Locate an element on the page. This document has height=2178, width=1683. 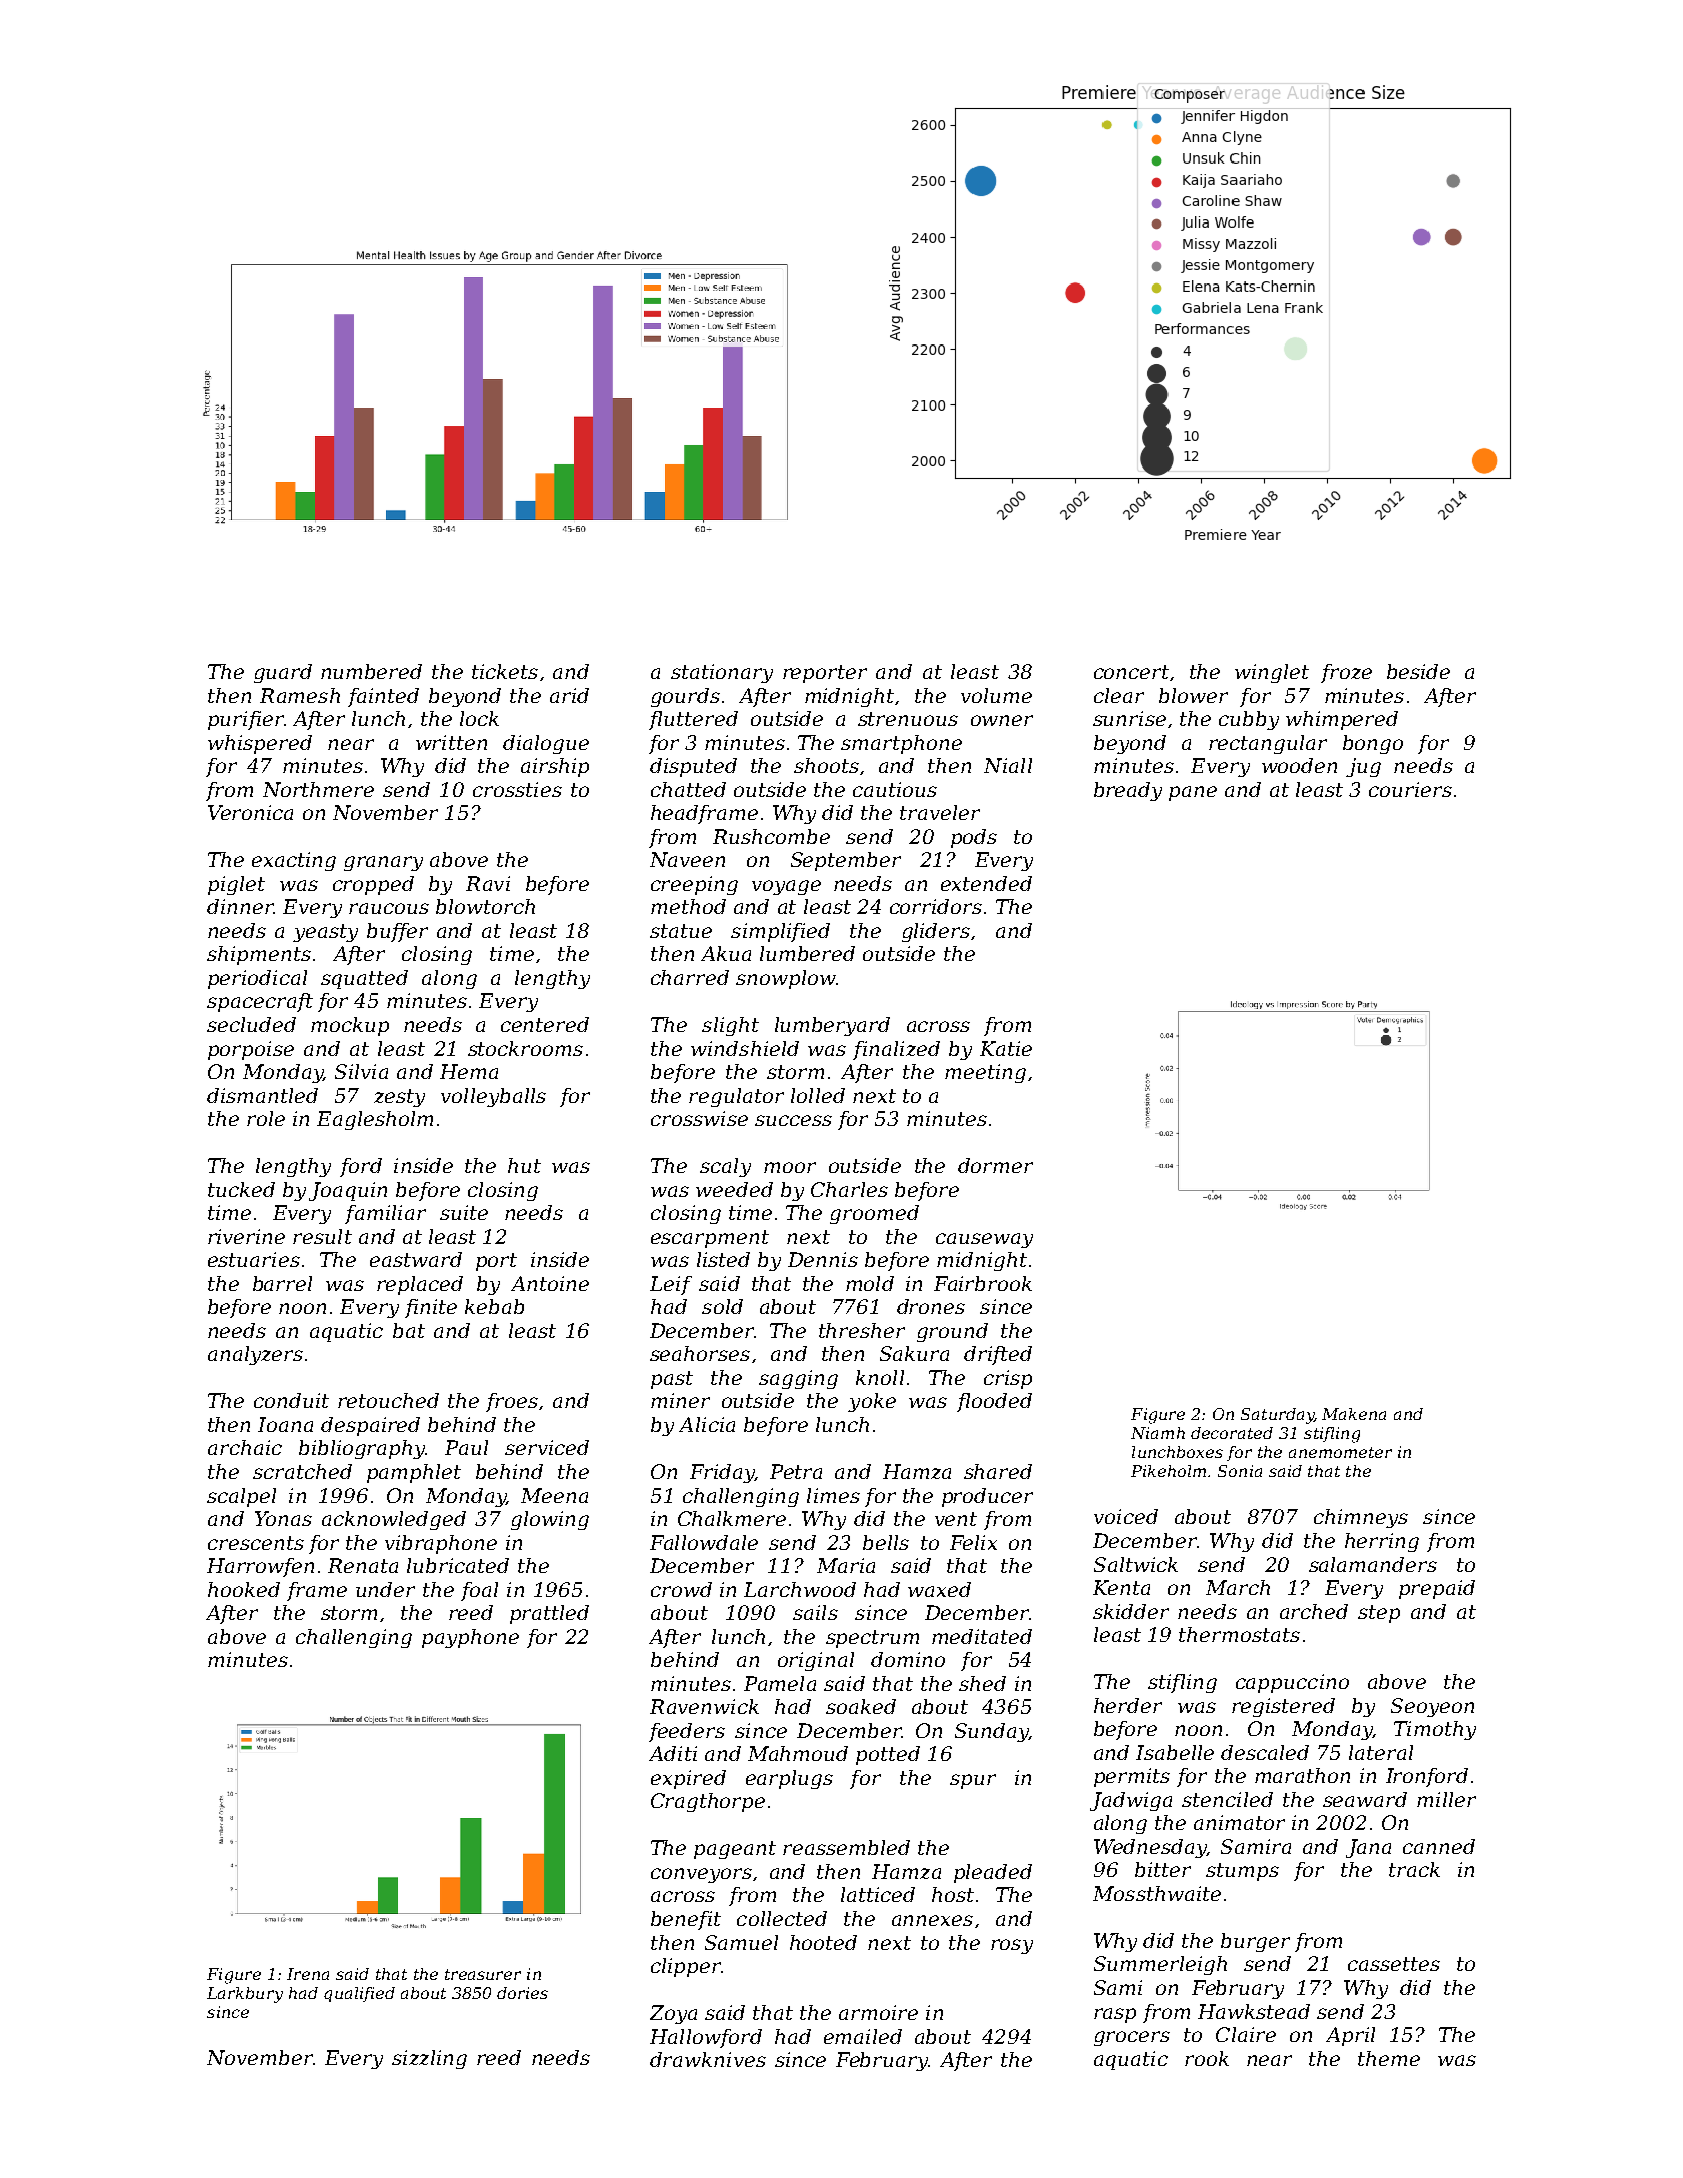
sizzling is located at coordinates (429, 2059).
